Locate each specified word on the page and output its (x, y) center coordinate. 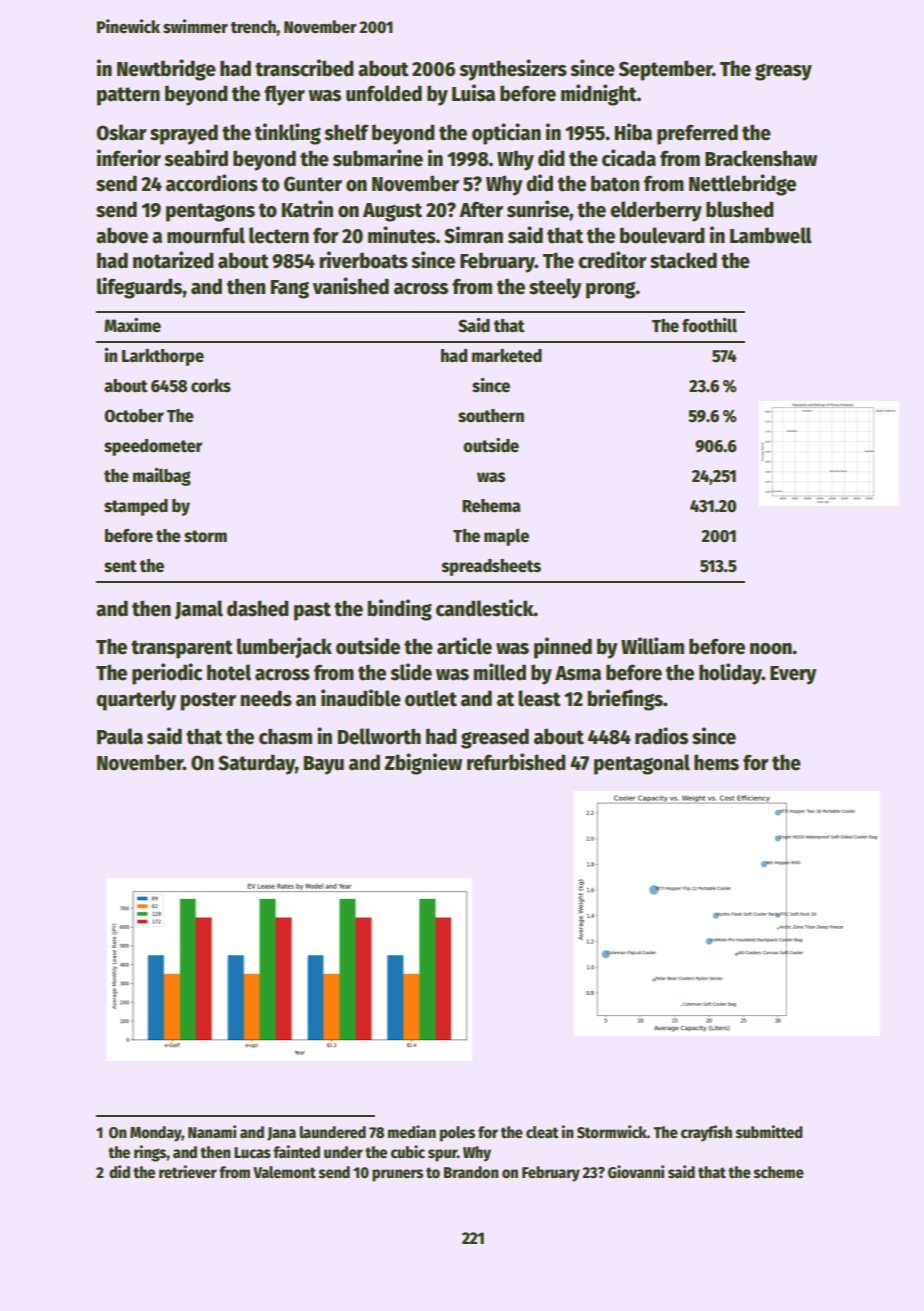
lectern (279, 235)
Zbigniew (423, 764)
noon (771, 649)
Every (793, 675)
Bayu (324, 765)
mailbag (162, 477)
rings (150, 1153)
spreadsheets (491, 567)
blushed (740, 209)
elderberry (656, 211)
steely (555, 288)
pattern (128, 96)
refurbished (516, 762)
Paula (120, 736)
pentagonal (642, 764)
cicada (629, 158)
